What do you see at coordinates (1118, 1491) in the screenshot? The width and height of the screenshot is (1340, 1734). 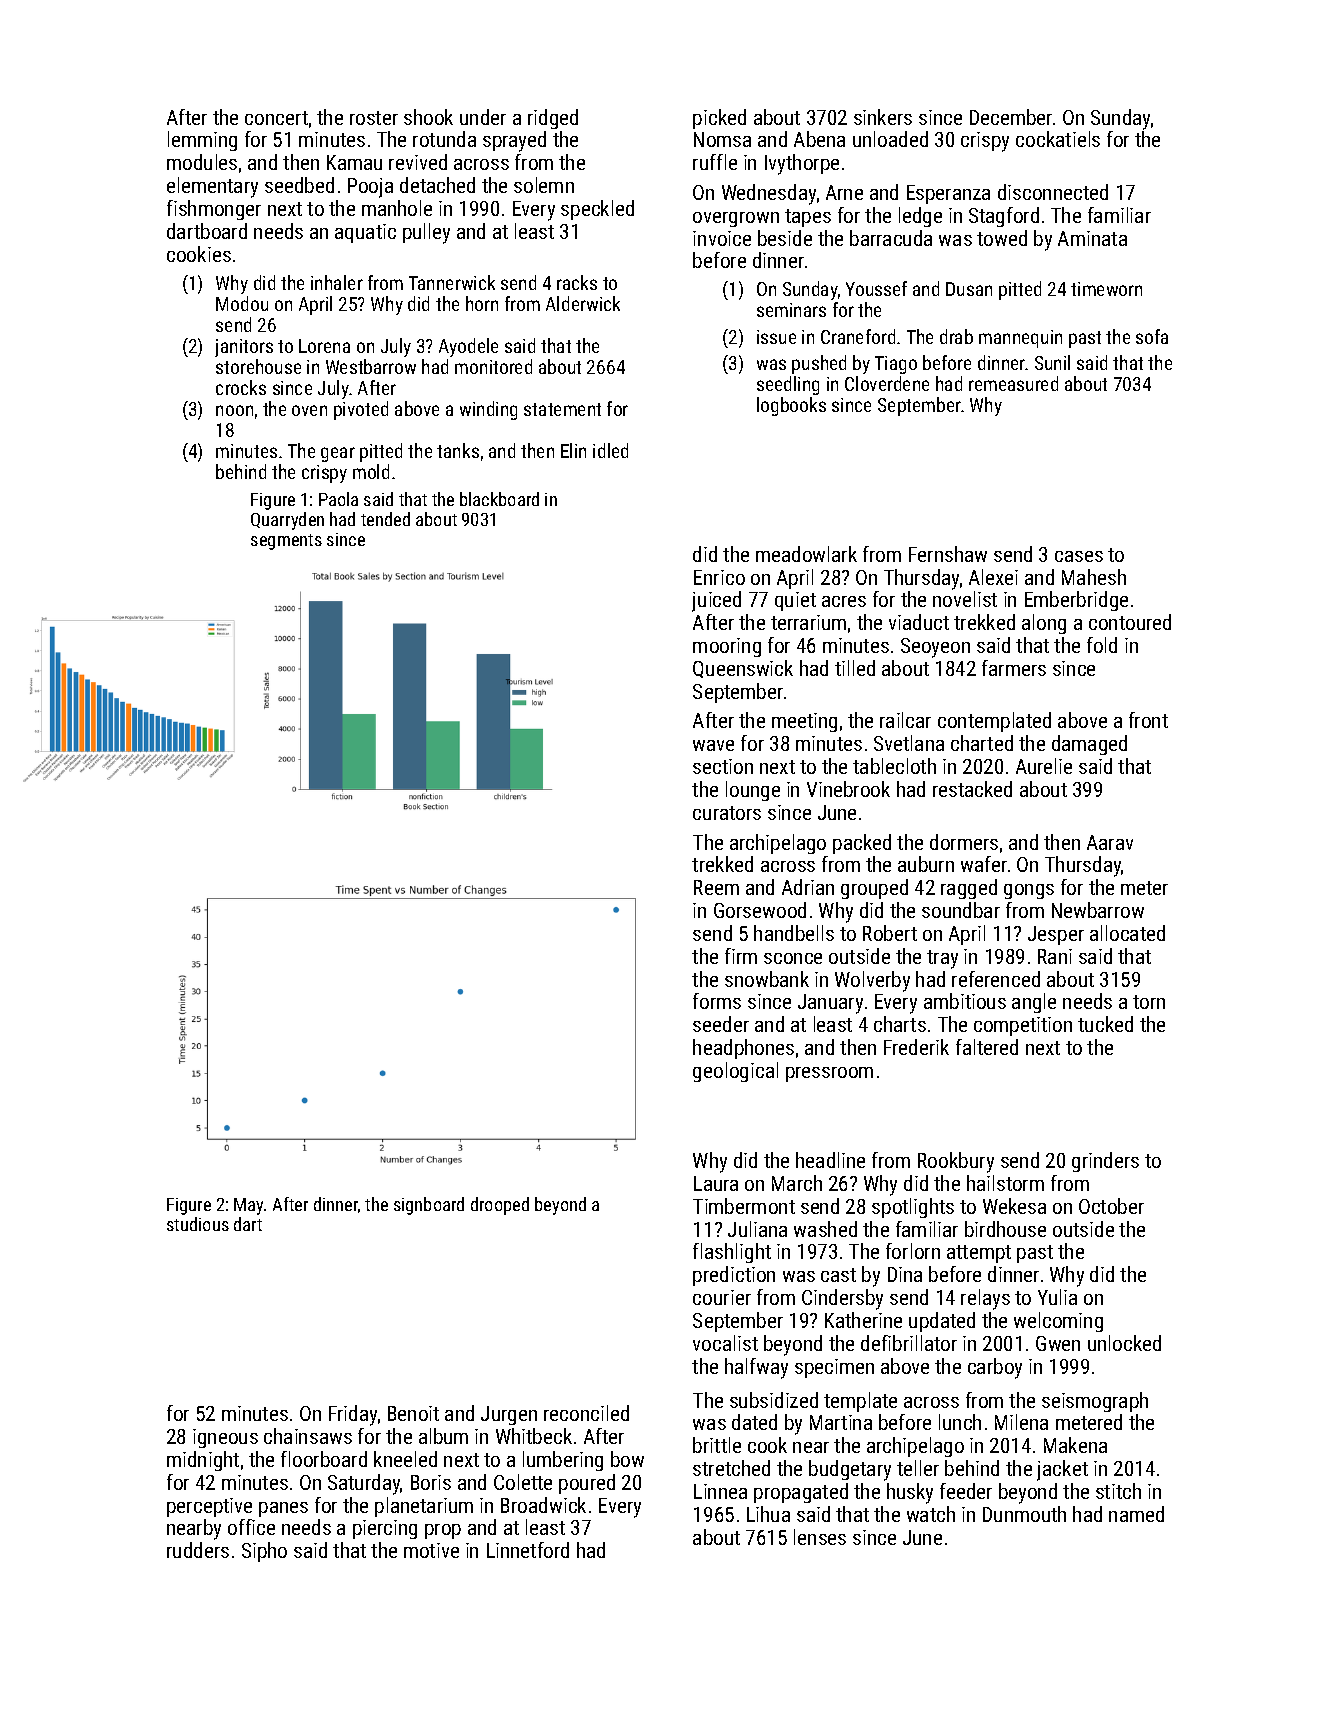 I see `stitch` at bounding box center [1118, 1491].
